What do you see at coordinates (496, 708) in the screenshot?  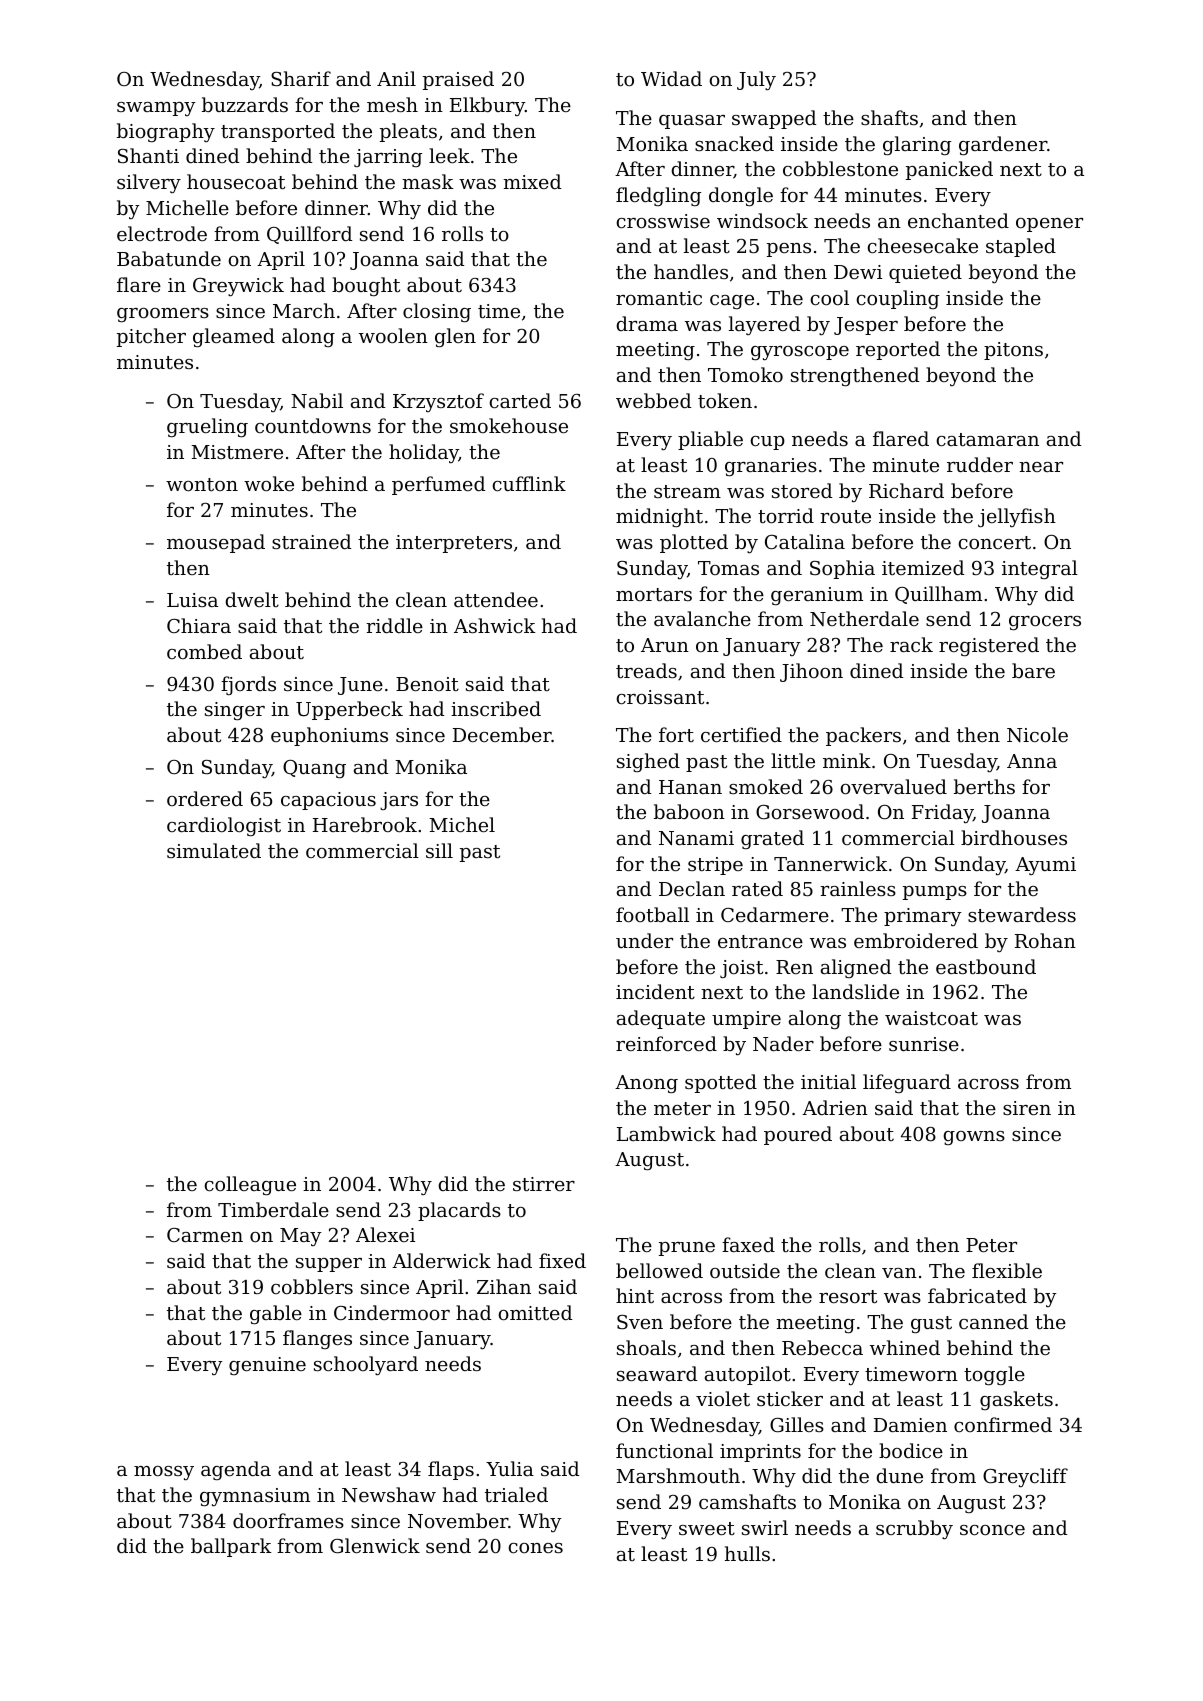 I see `inscribed` at bounding box center [496, 708].
